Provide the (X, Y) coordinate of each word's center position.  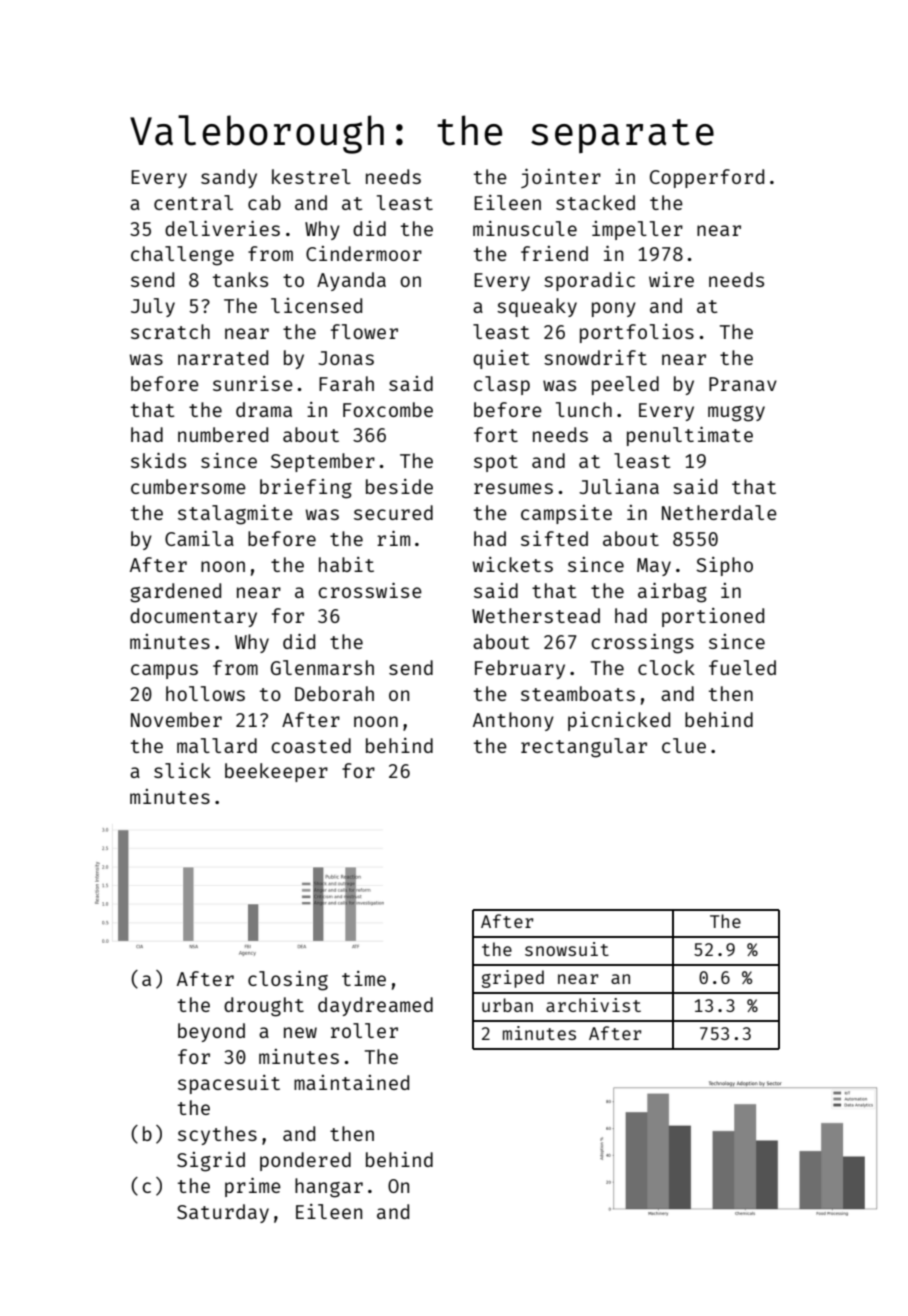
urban (507, 1005)
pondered (305, 1161)
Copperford (707, 178)
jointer (561, 178)
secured (393, 512)
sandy (229, 178)
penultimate (690, 436)
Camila (199, 538)
